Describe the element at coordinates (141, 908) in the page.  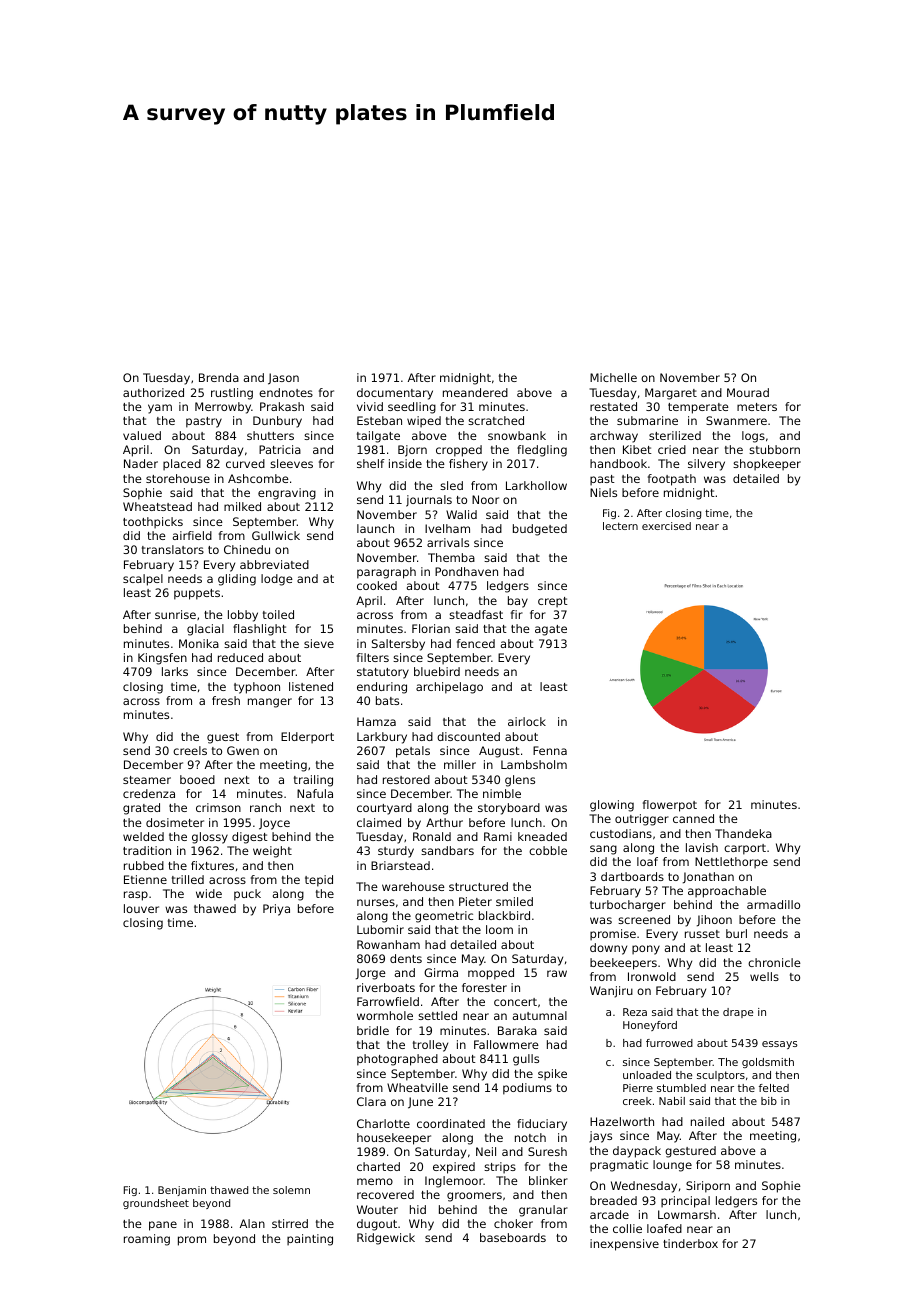
I see `louver` at that location.
